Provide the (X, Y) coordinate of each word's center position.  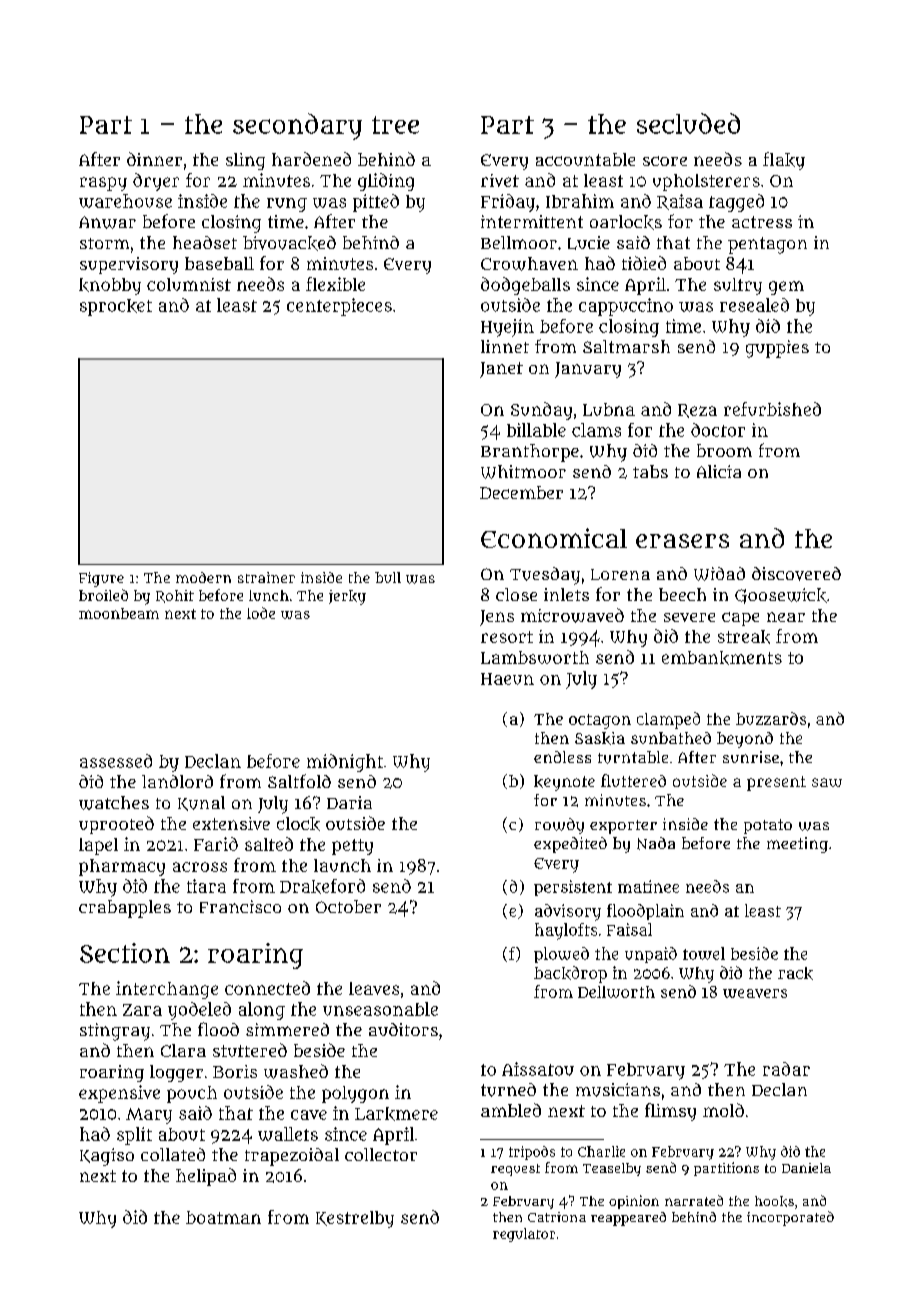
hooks (774, 1201)
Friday (508, 203)
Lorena (620, 574)
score (665, 161)
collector (381, 1154)
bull (388, 577)
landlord (177, 781)
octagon (600, 721)
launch (342, 865)
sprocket (116, 307)
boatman (223, 1217)
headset (205, 242)
